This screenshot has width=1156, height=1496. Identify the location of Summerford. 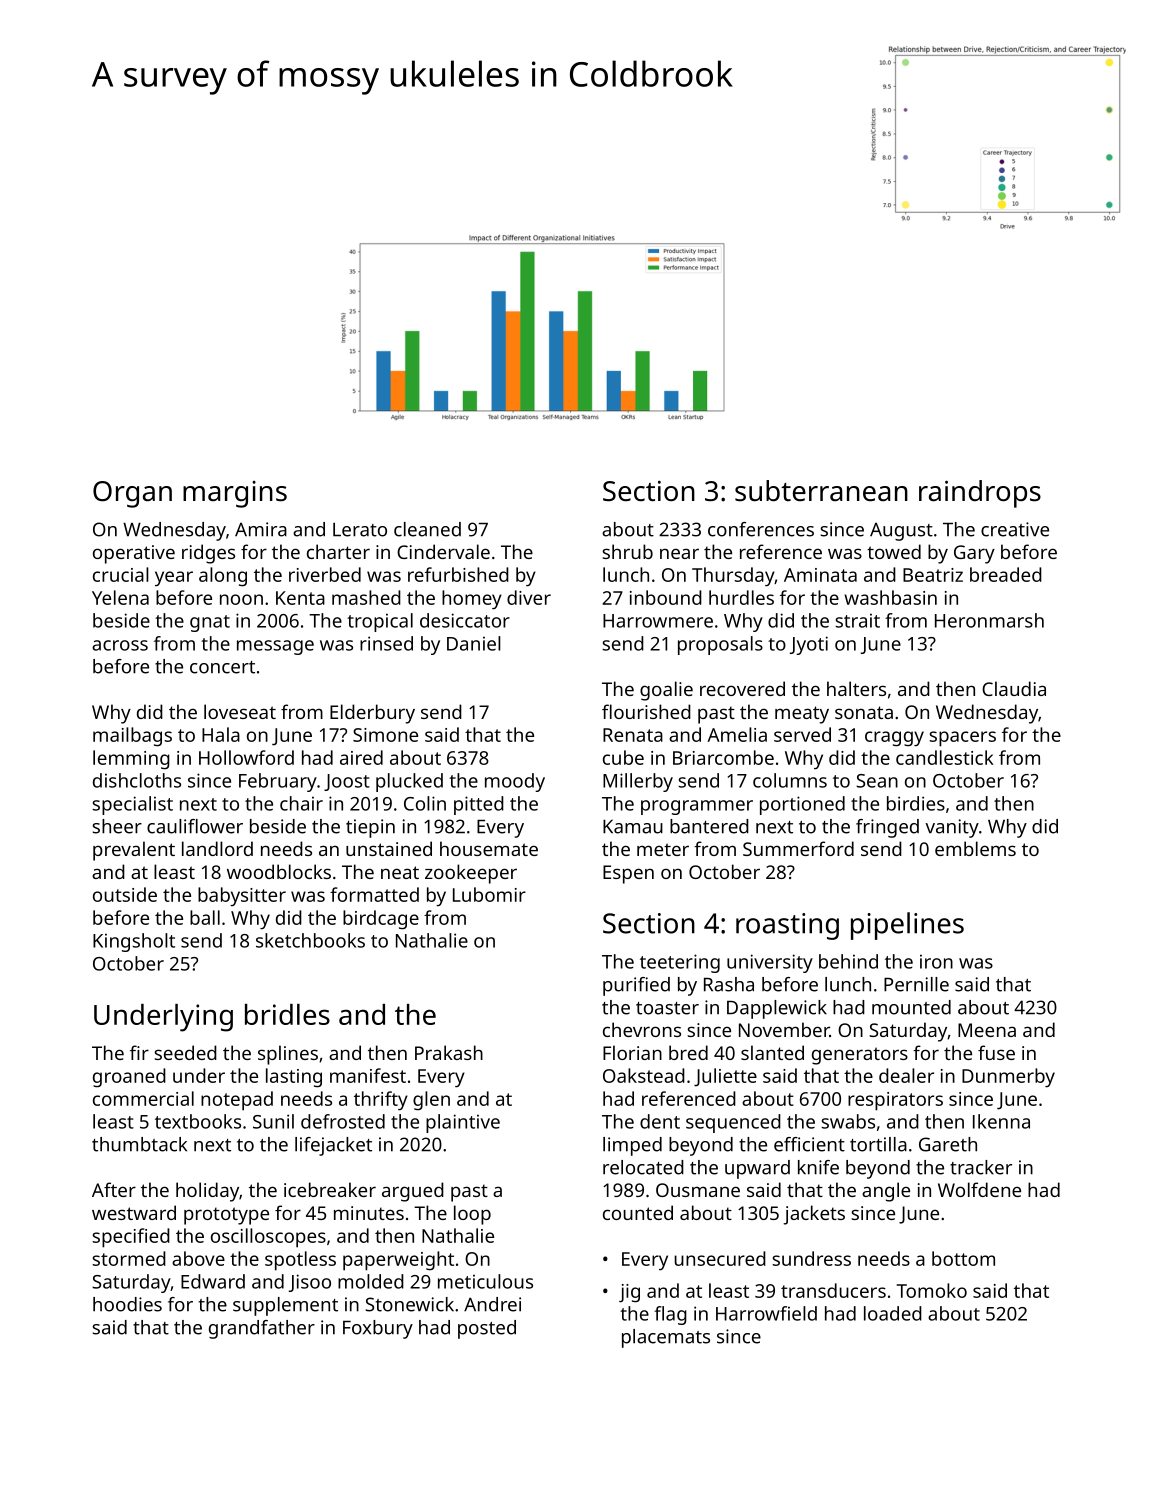
(798, 848).
